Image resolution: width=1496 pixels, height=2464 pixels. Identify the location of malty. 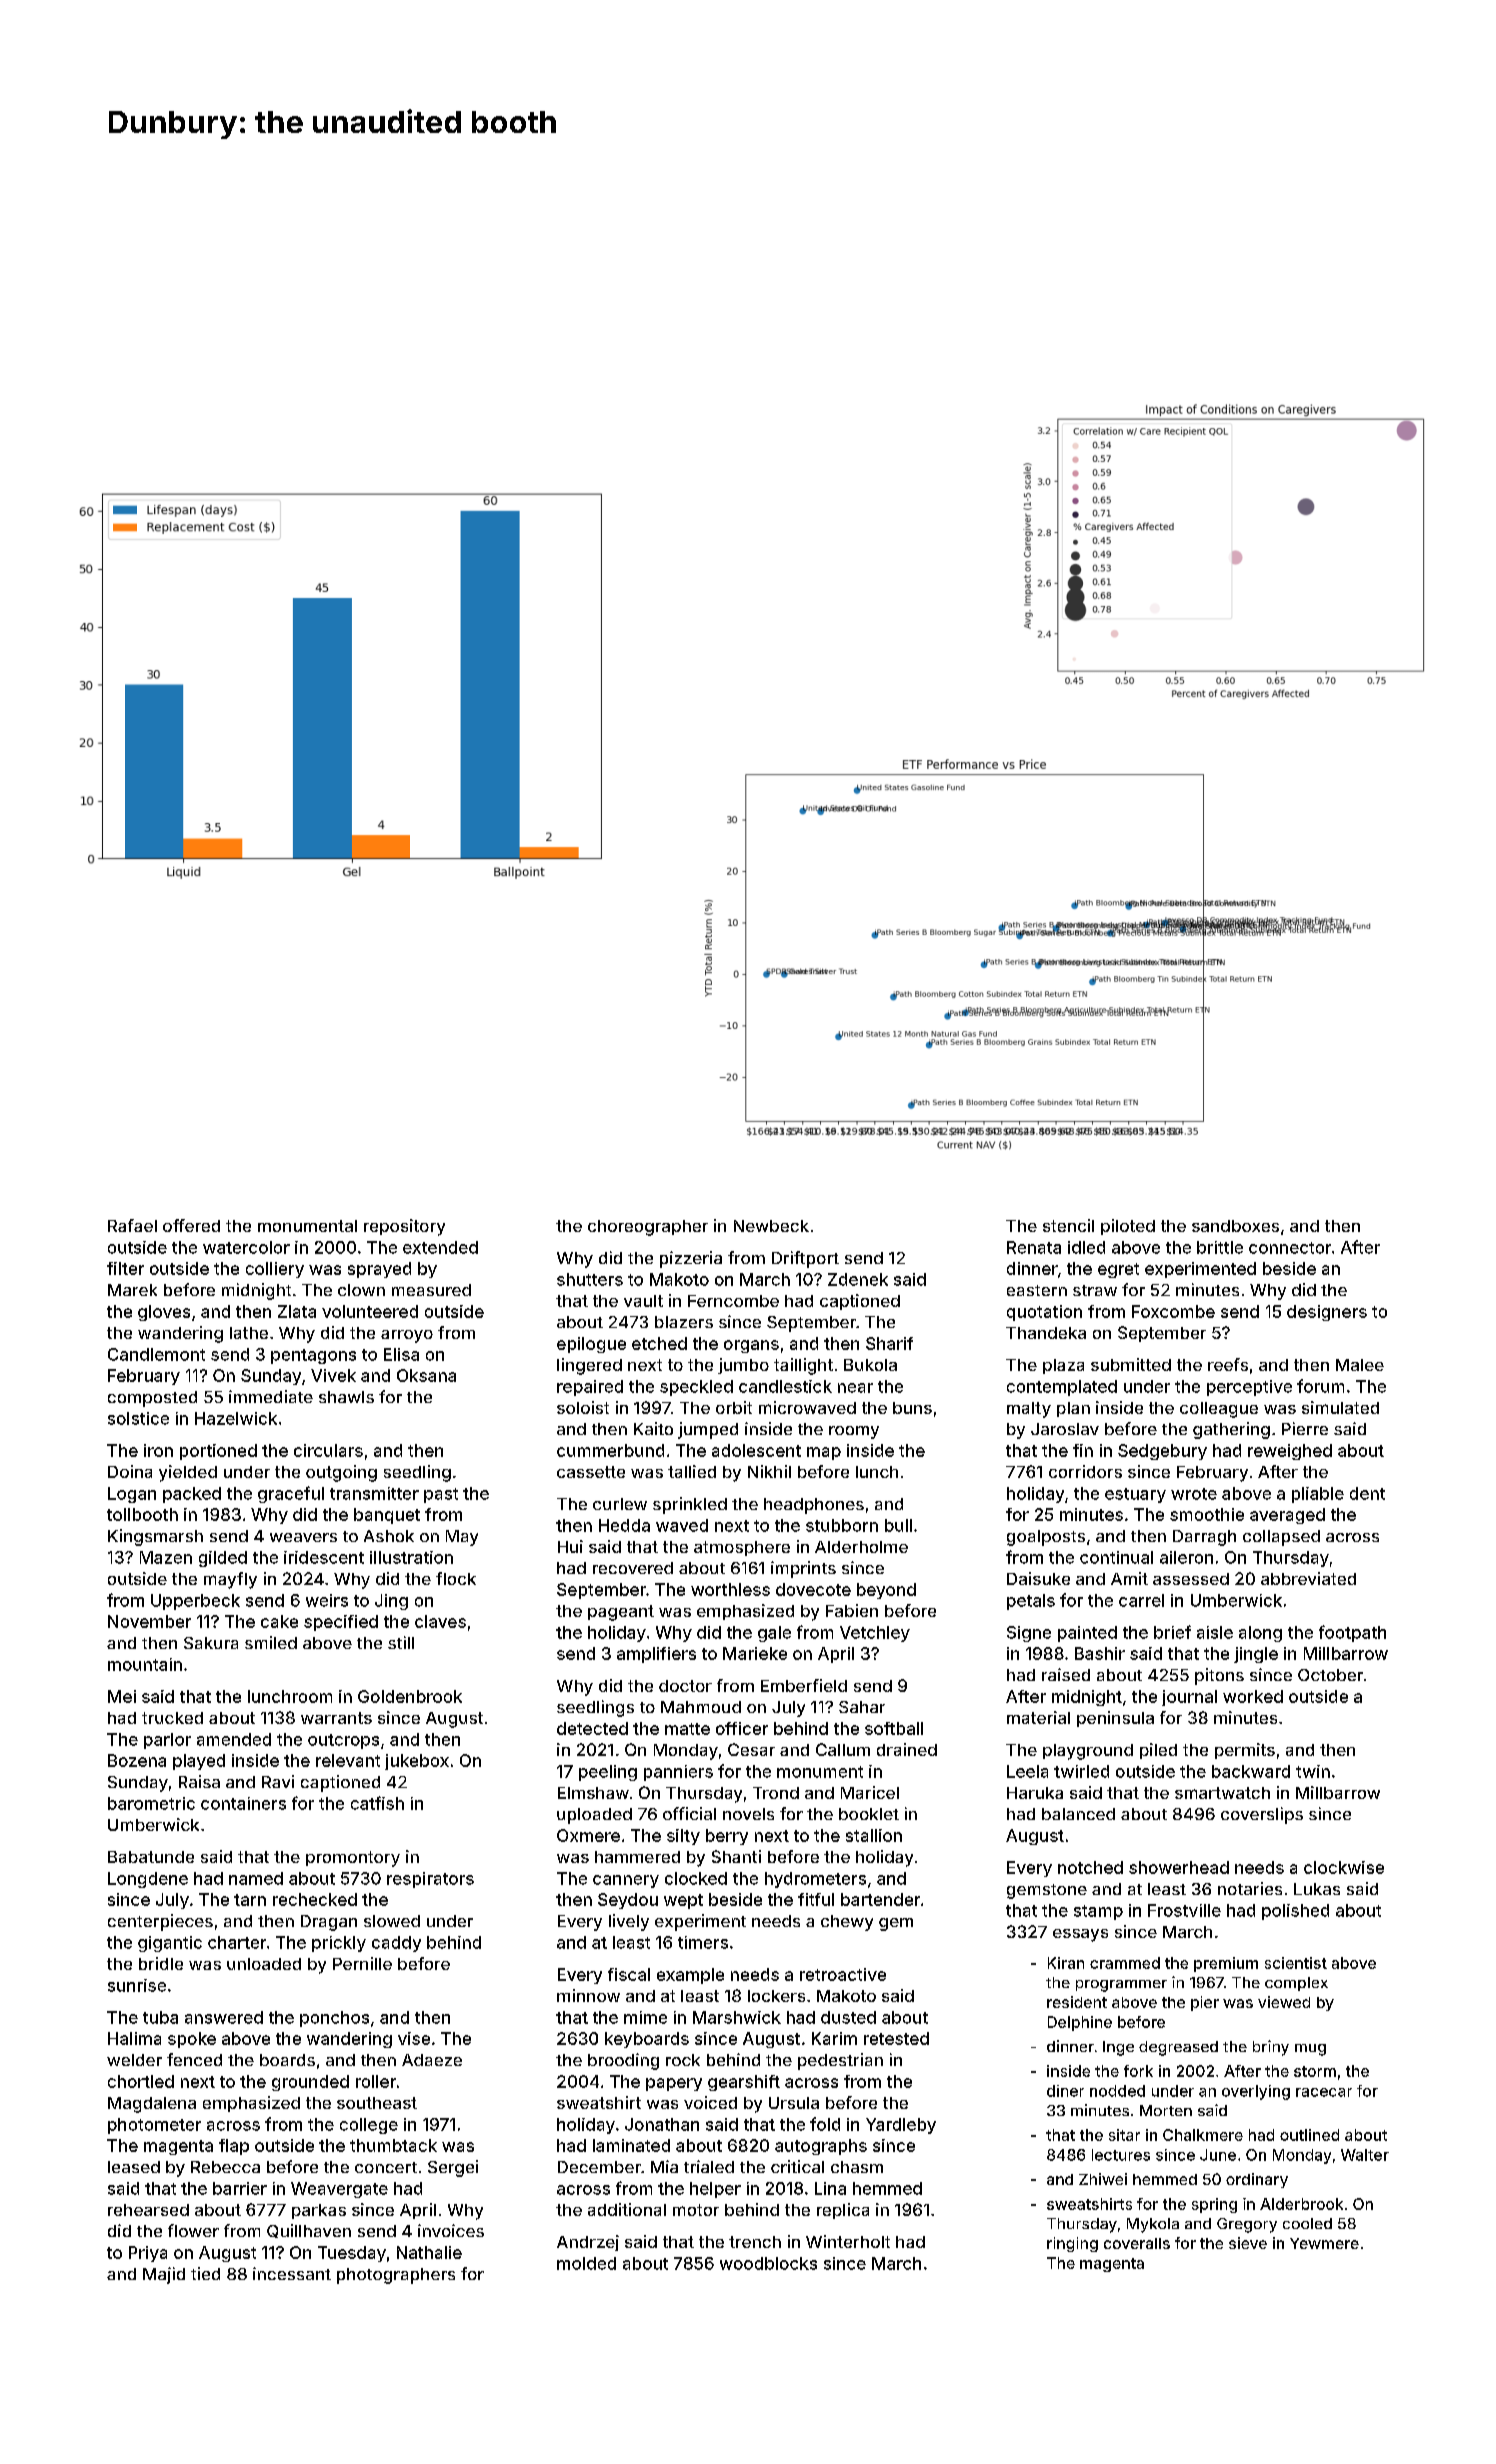
(1029, 1410).
